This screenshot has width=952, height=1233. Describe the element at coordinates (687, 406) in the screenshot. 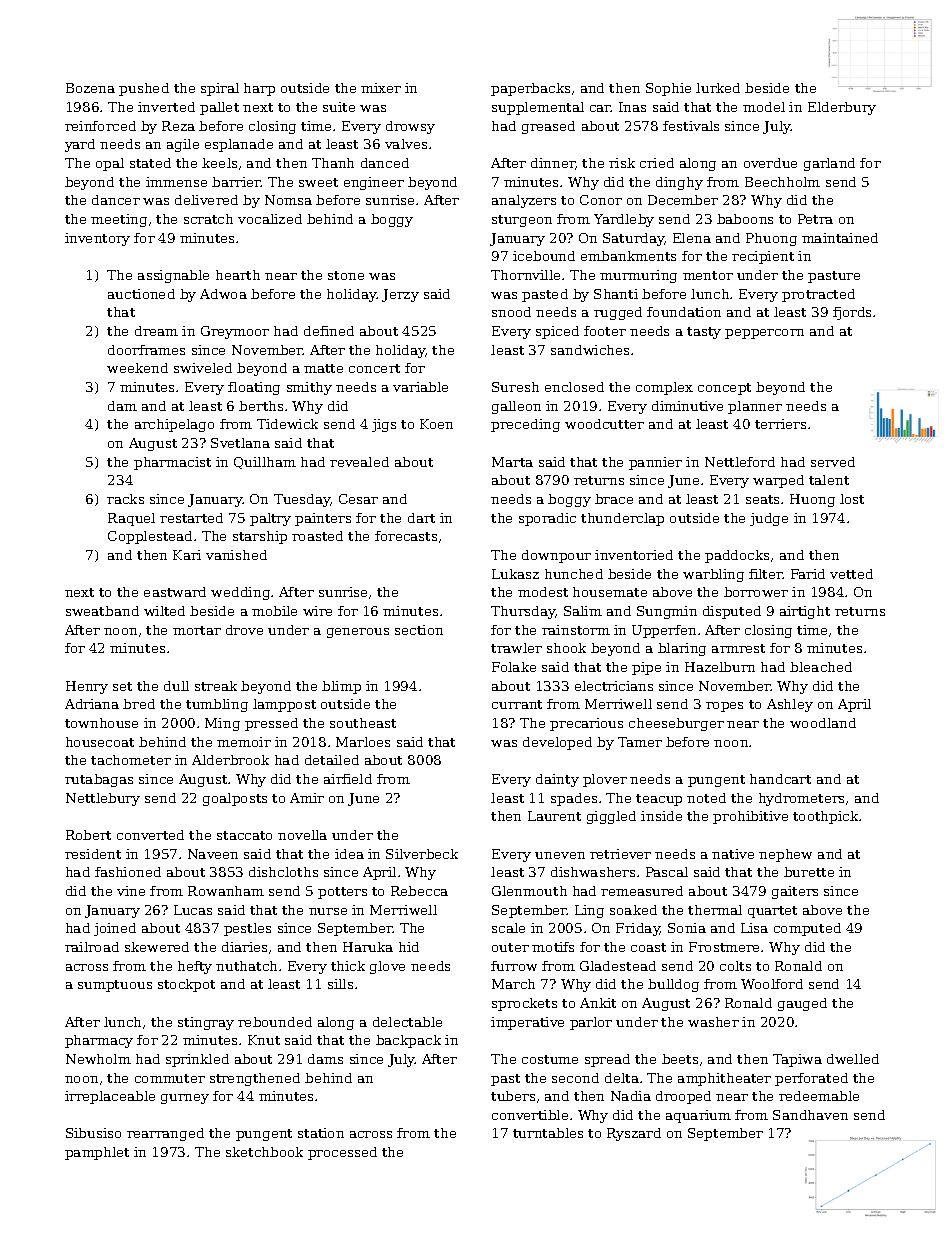

I see `diminutive` at that location.
